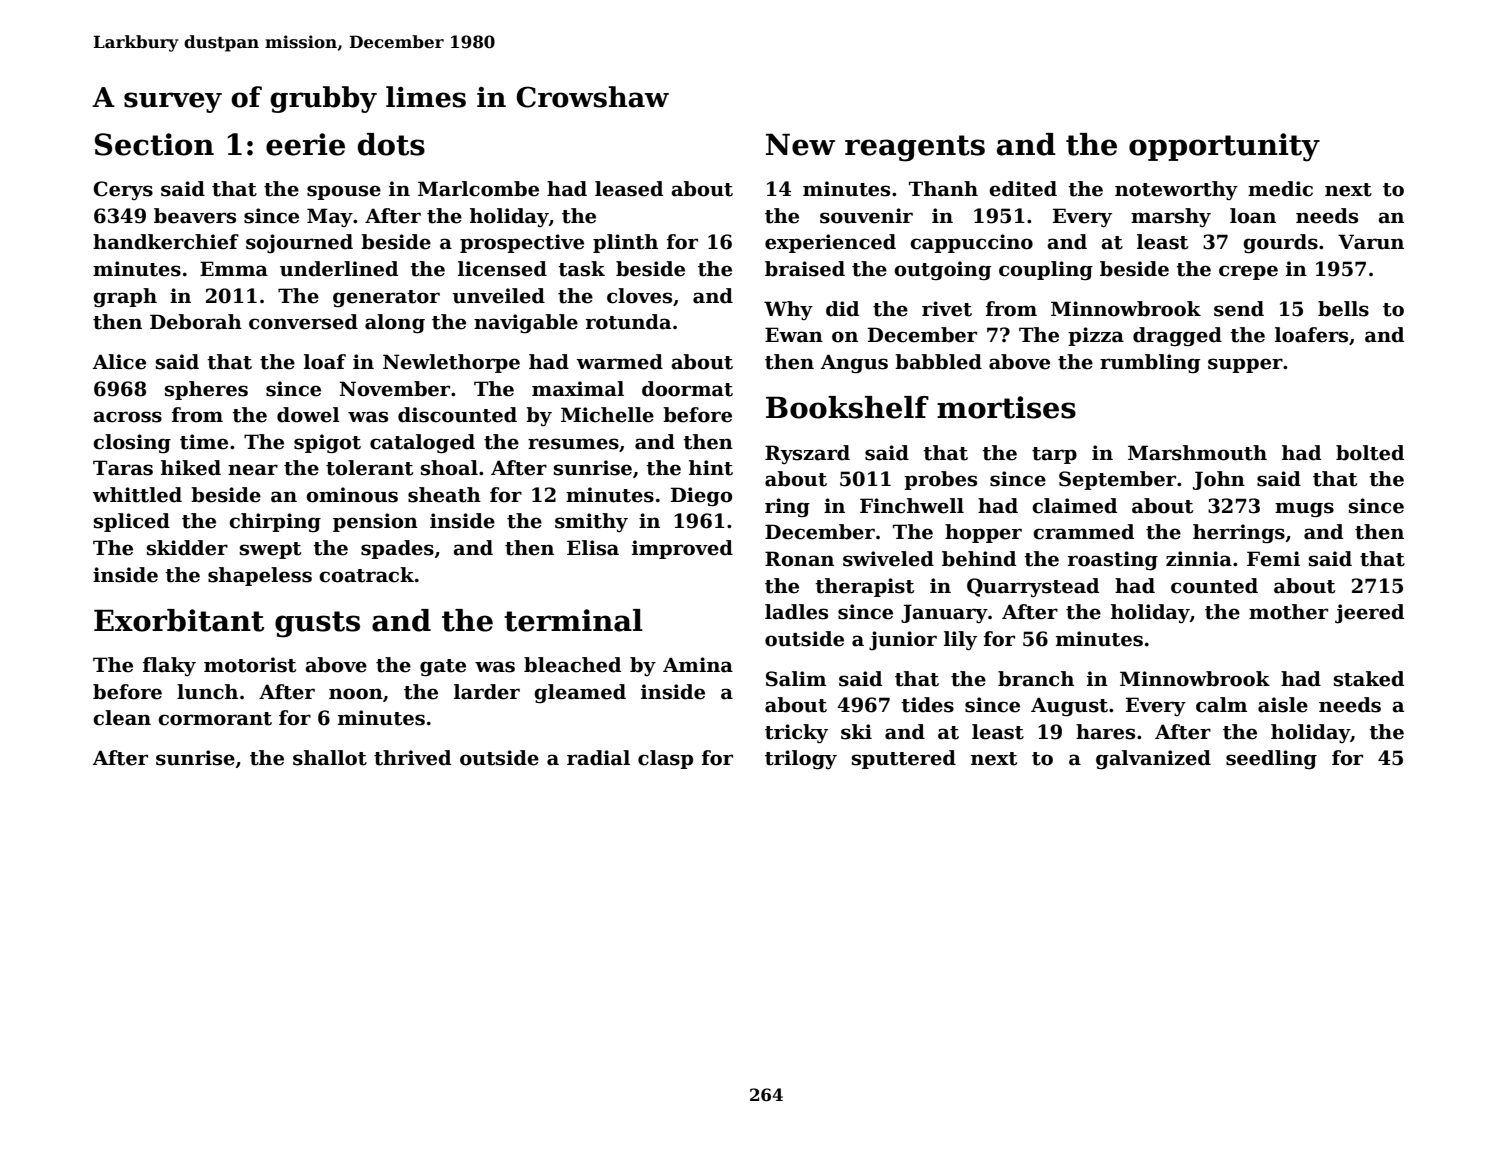  Describe the element at coordinates (206, 390) in the document. I see `spheres` at that location.
